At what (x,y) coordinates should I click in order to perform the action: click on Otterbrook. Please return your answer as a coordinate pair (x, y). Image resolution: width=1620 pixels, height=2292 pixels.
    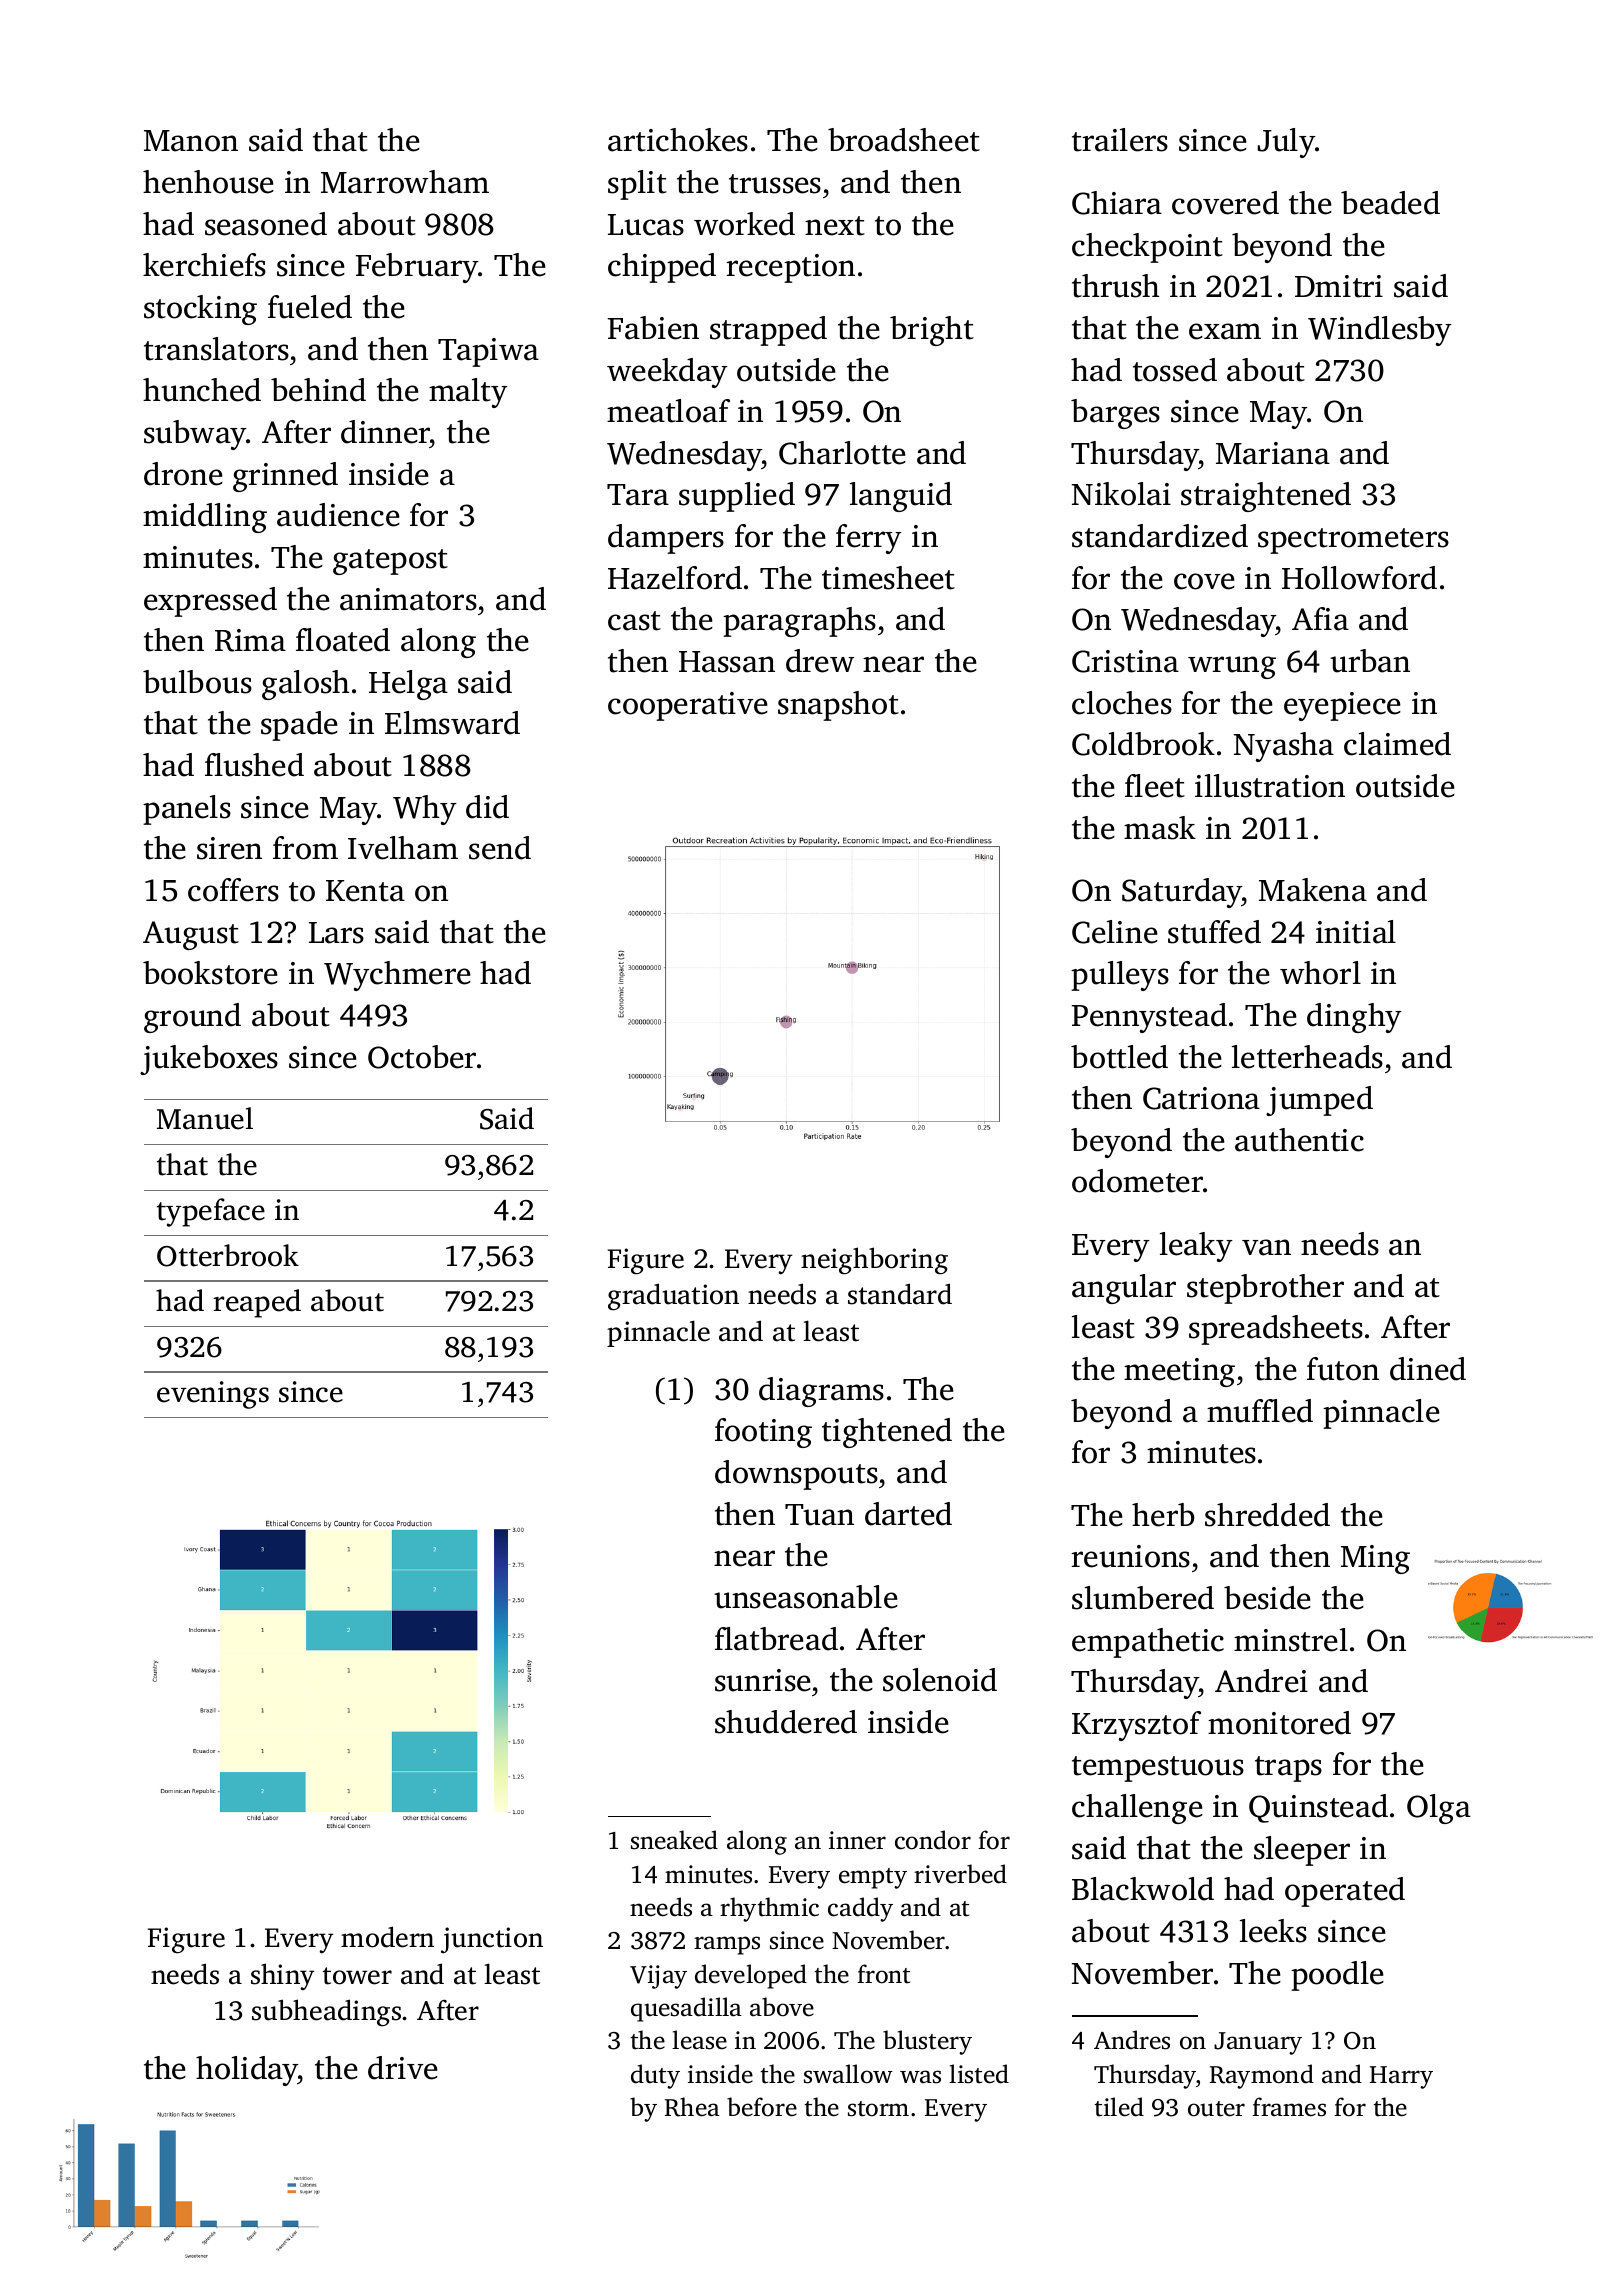
    Looking at the image, I should click on (228, 1255).
